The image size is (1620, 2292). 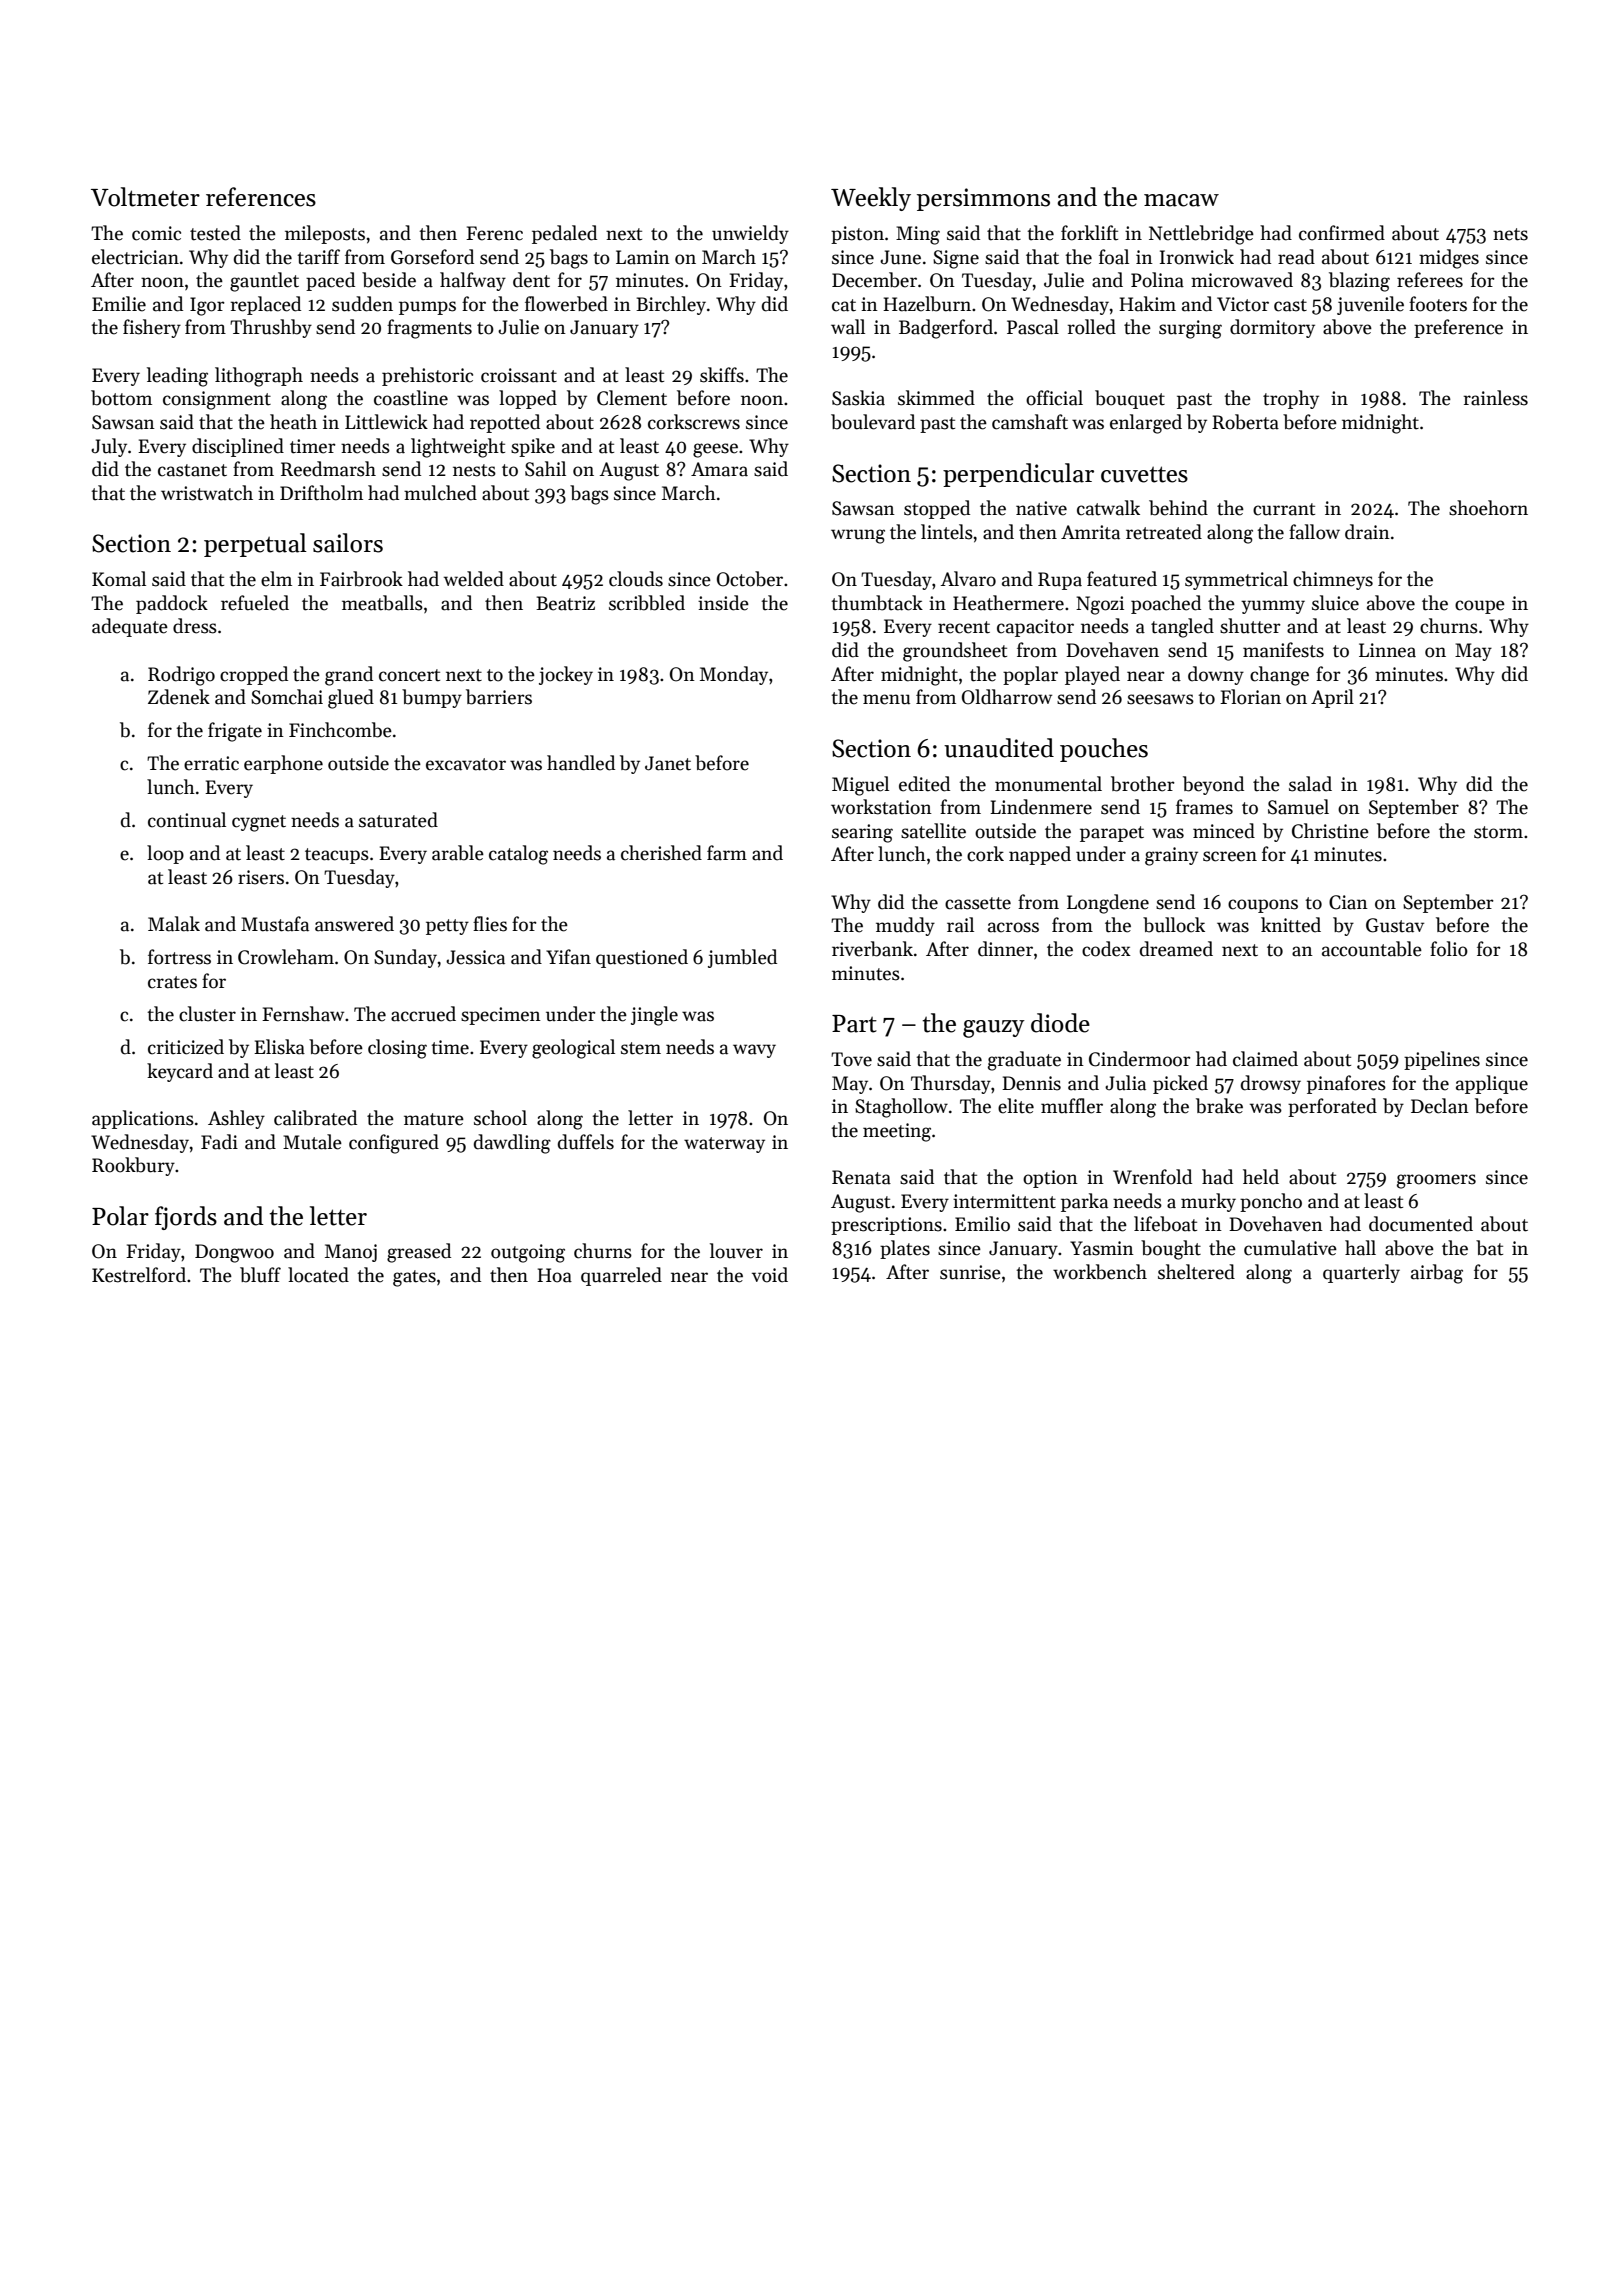 I want to click on greased, so click(x=419, y=1253).
